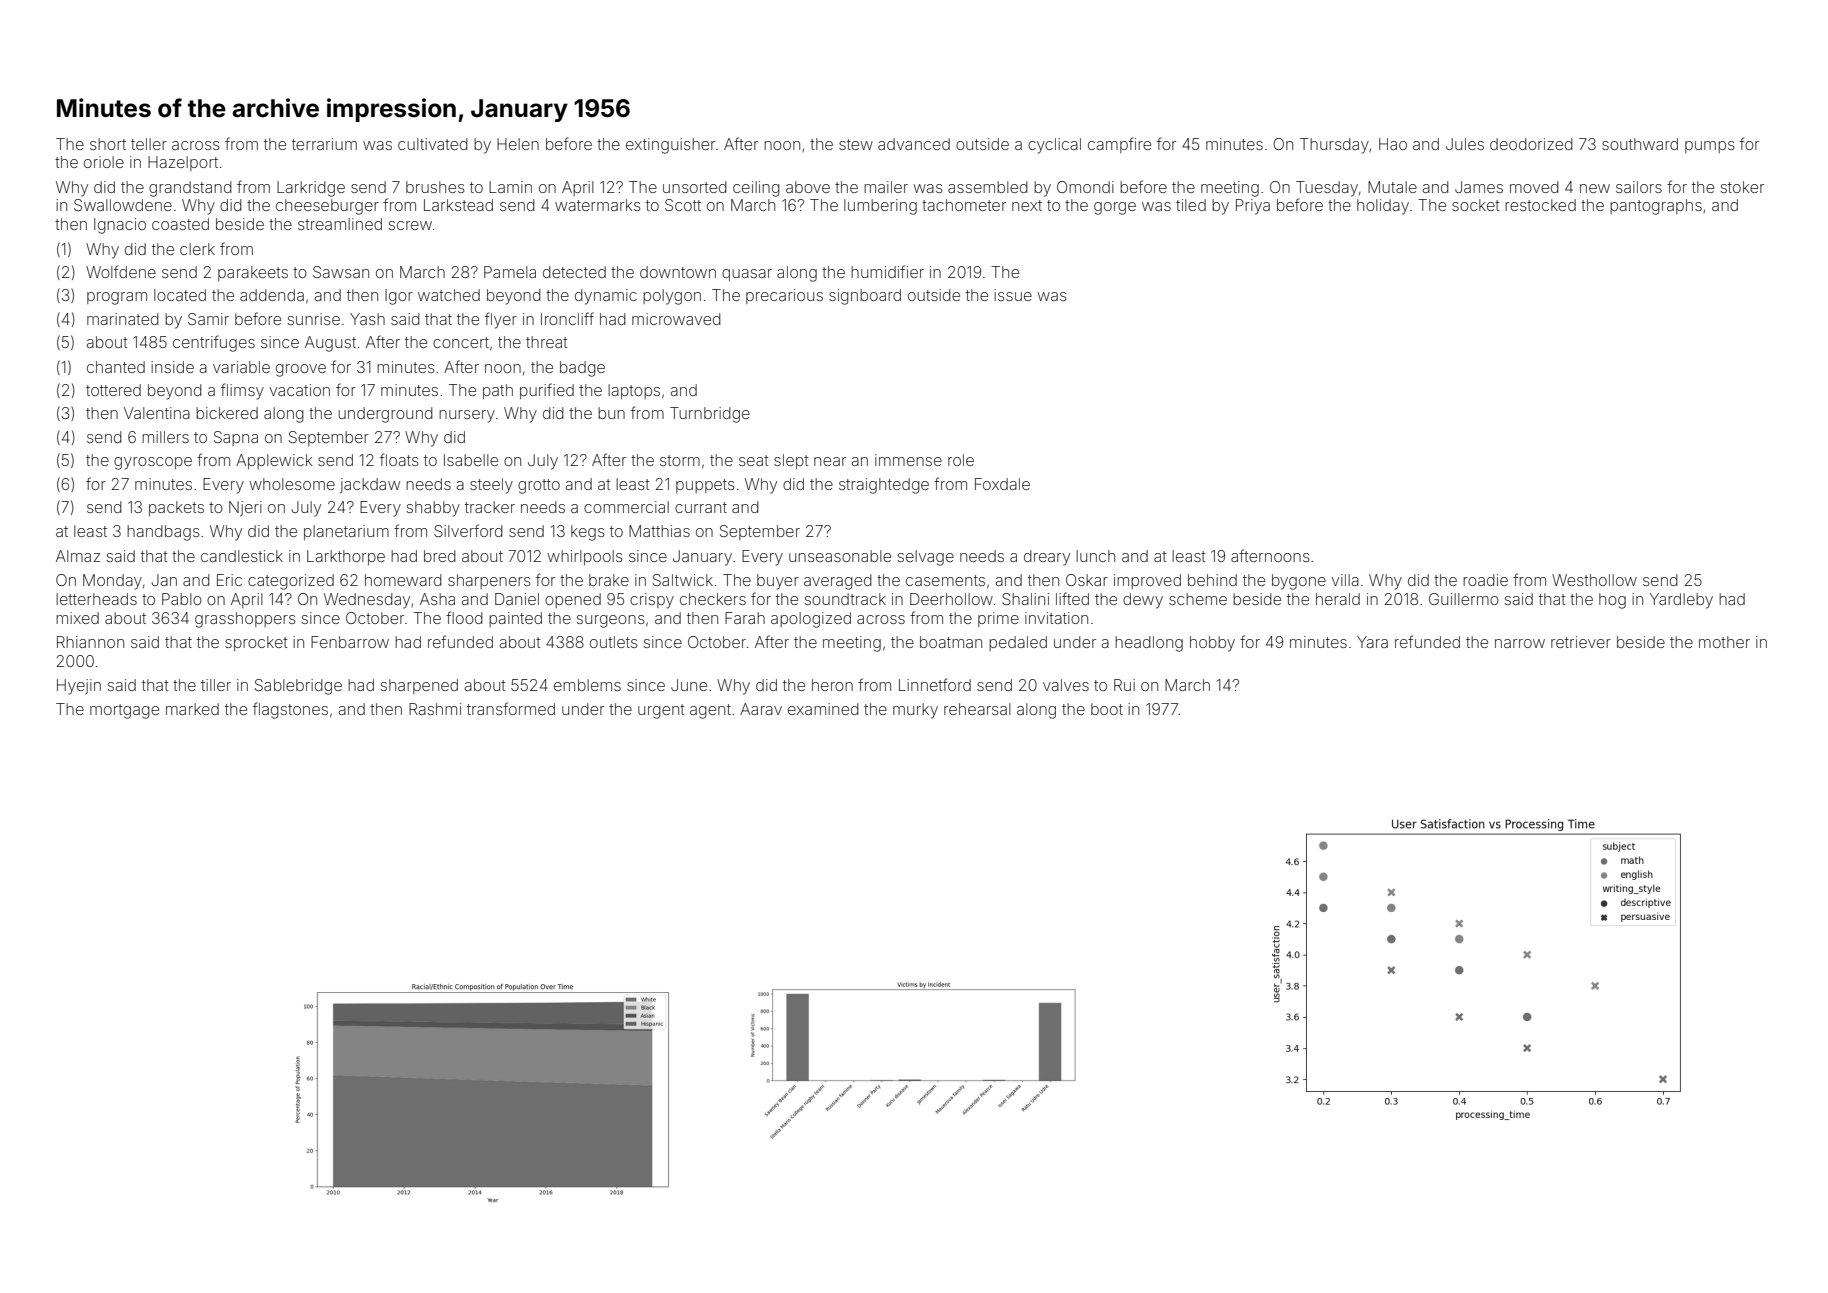  Describe the element at coordinates (1002, 484) in the image. I see `Foxdale` at that location.
